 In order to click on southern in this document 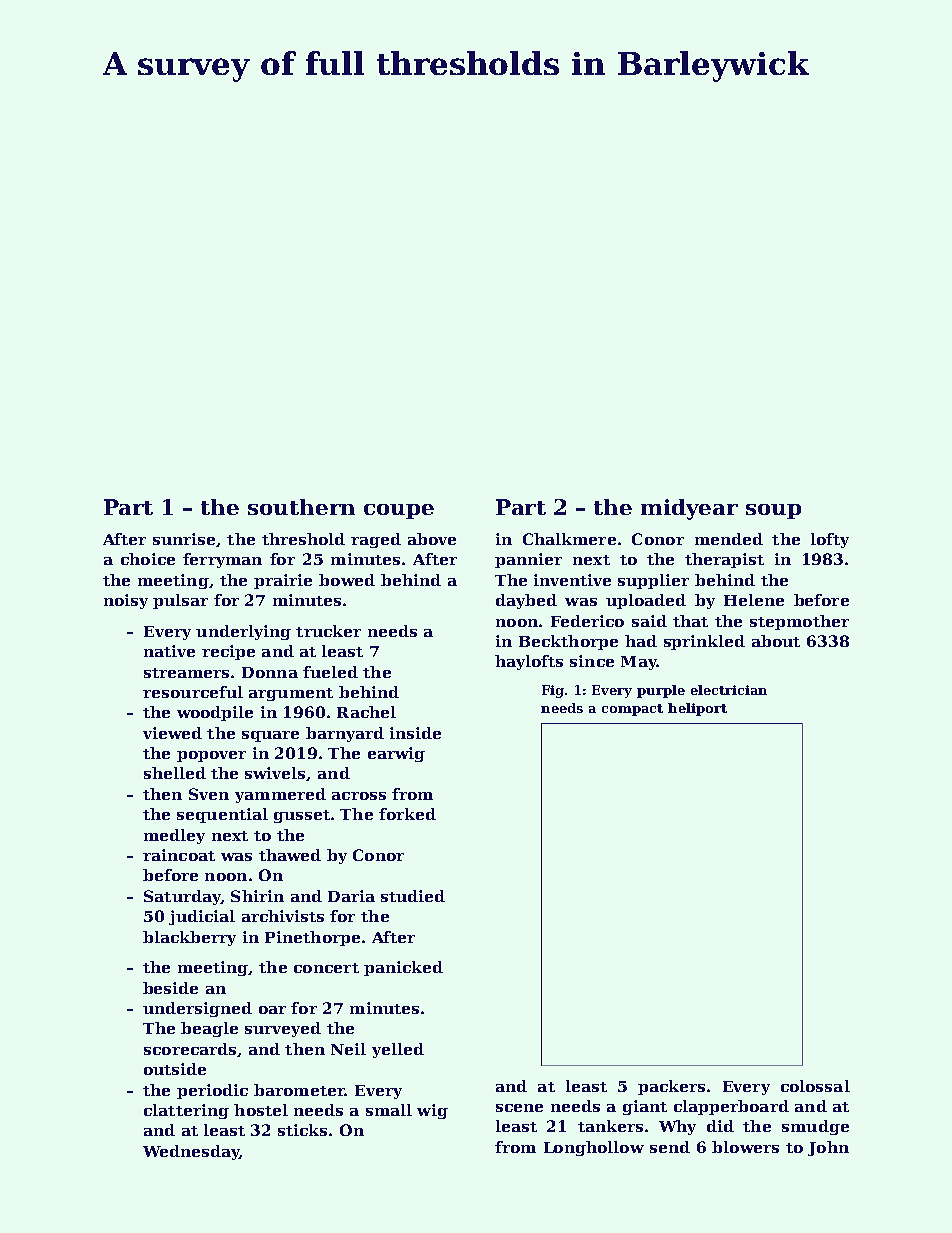, I will do `click(301, 507)`.
